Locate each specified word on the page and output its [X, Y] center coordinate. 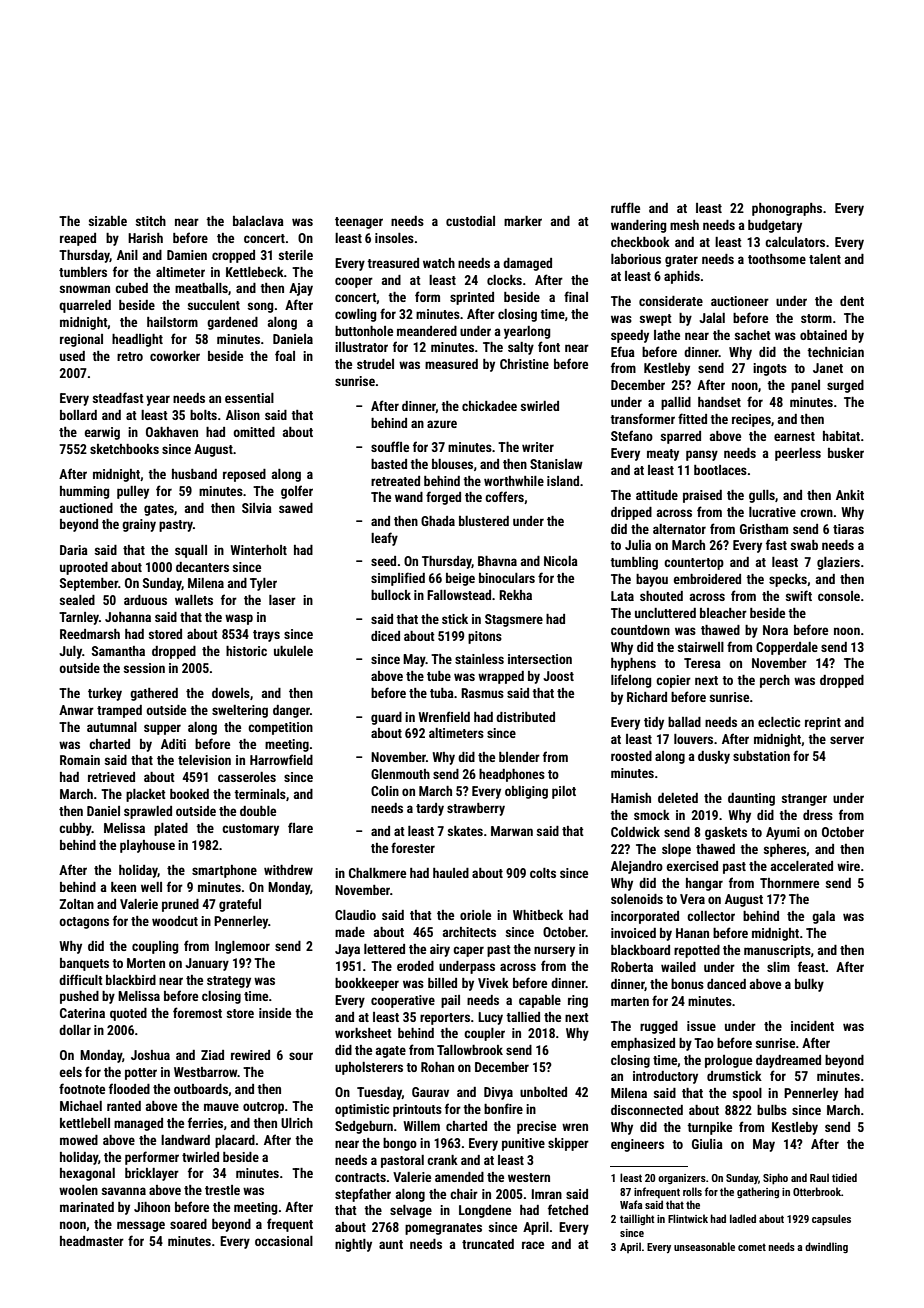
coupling [155, 947]
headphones [512, 775]
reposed [244, 475]
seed [383, 561]
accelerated [802, 866]
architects [469, 932]
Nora [775, 630]
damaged [527, 264]
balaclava [258, 221]
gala [823, 917]
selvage [411, 1211]
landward [185, 1140]
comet [752, 1247]
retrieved [111, 777]
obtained [823, 335]
